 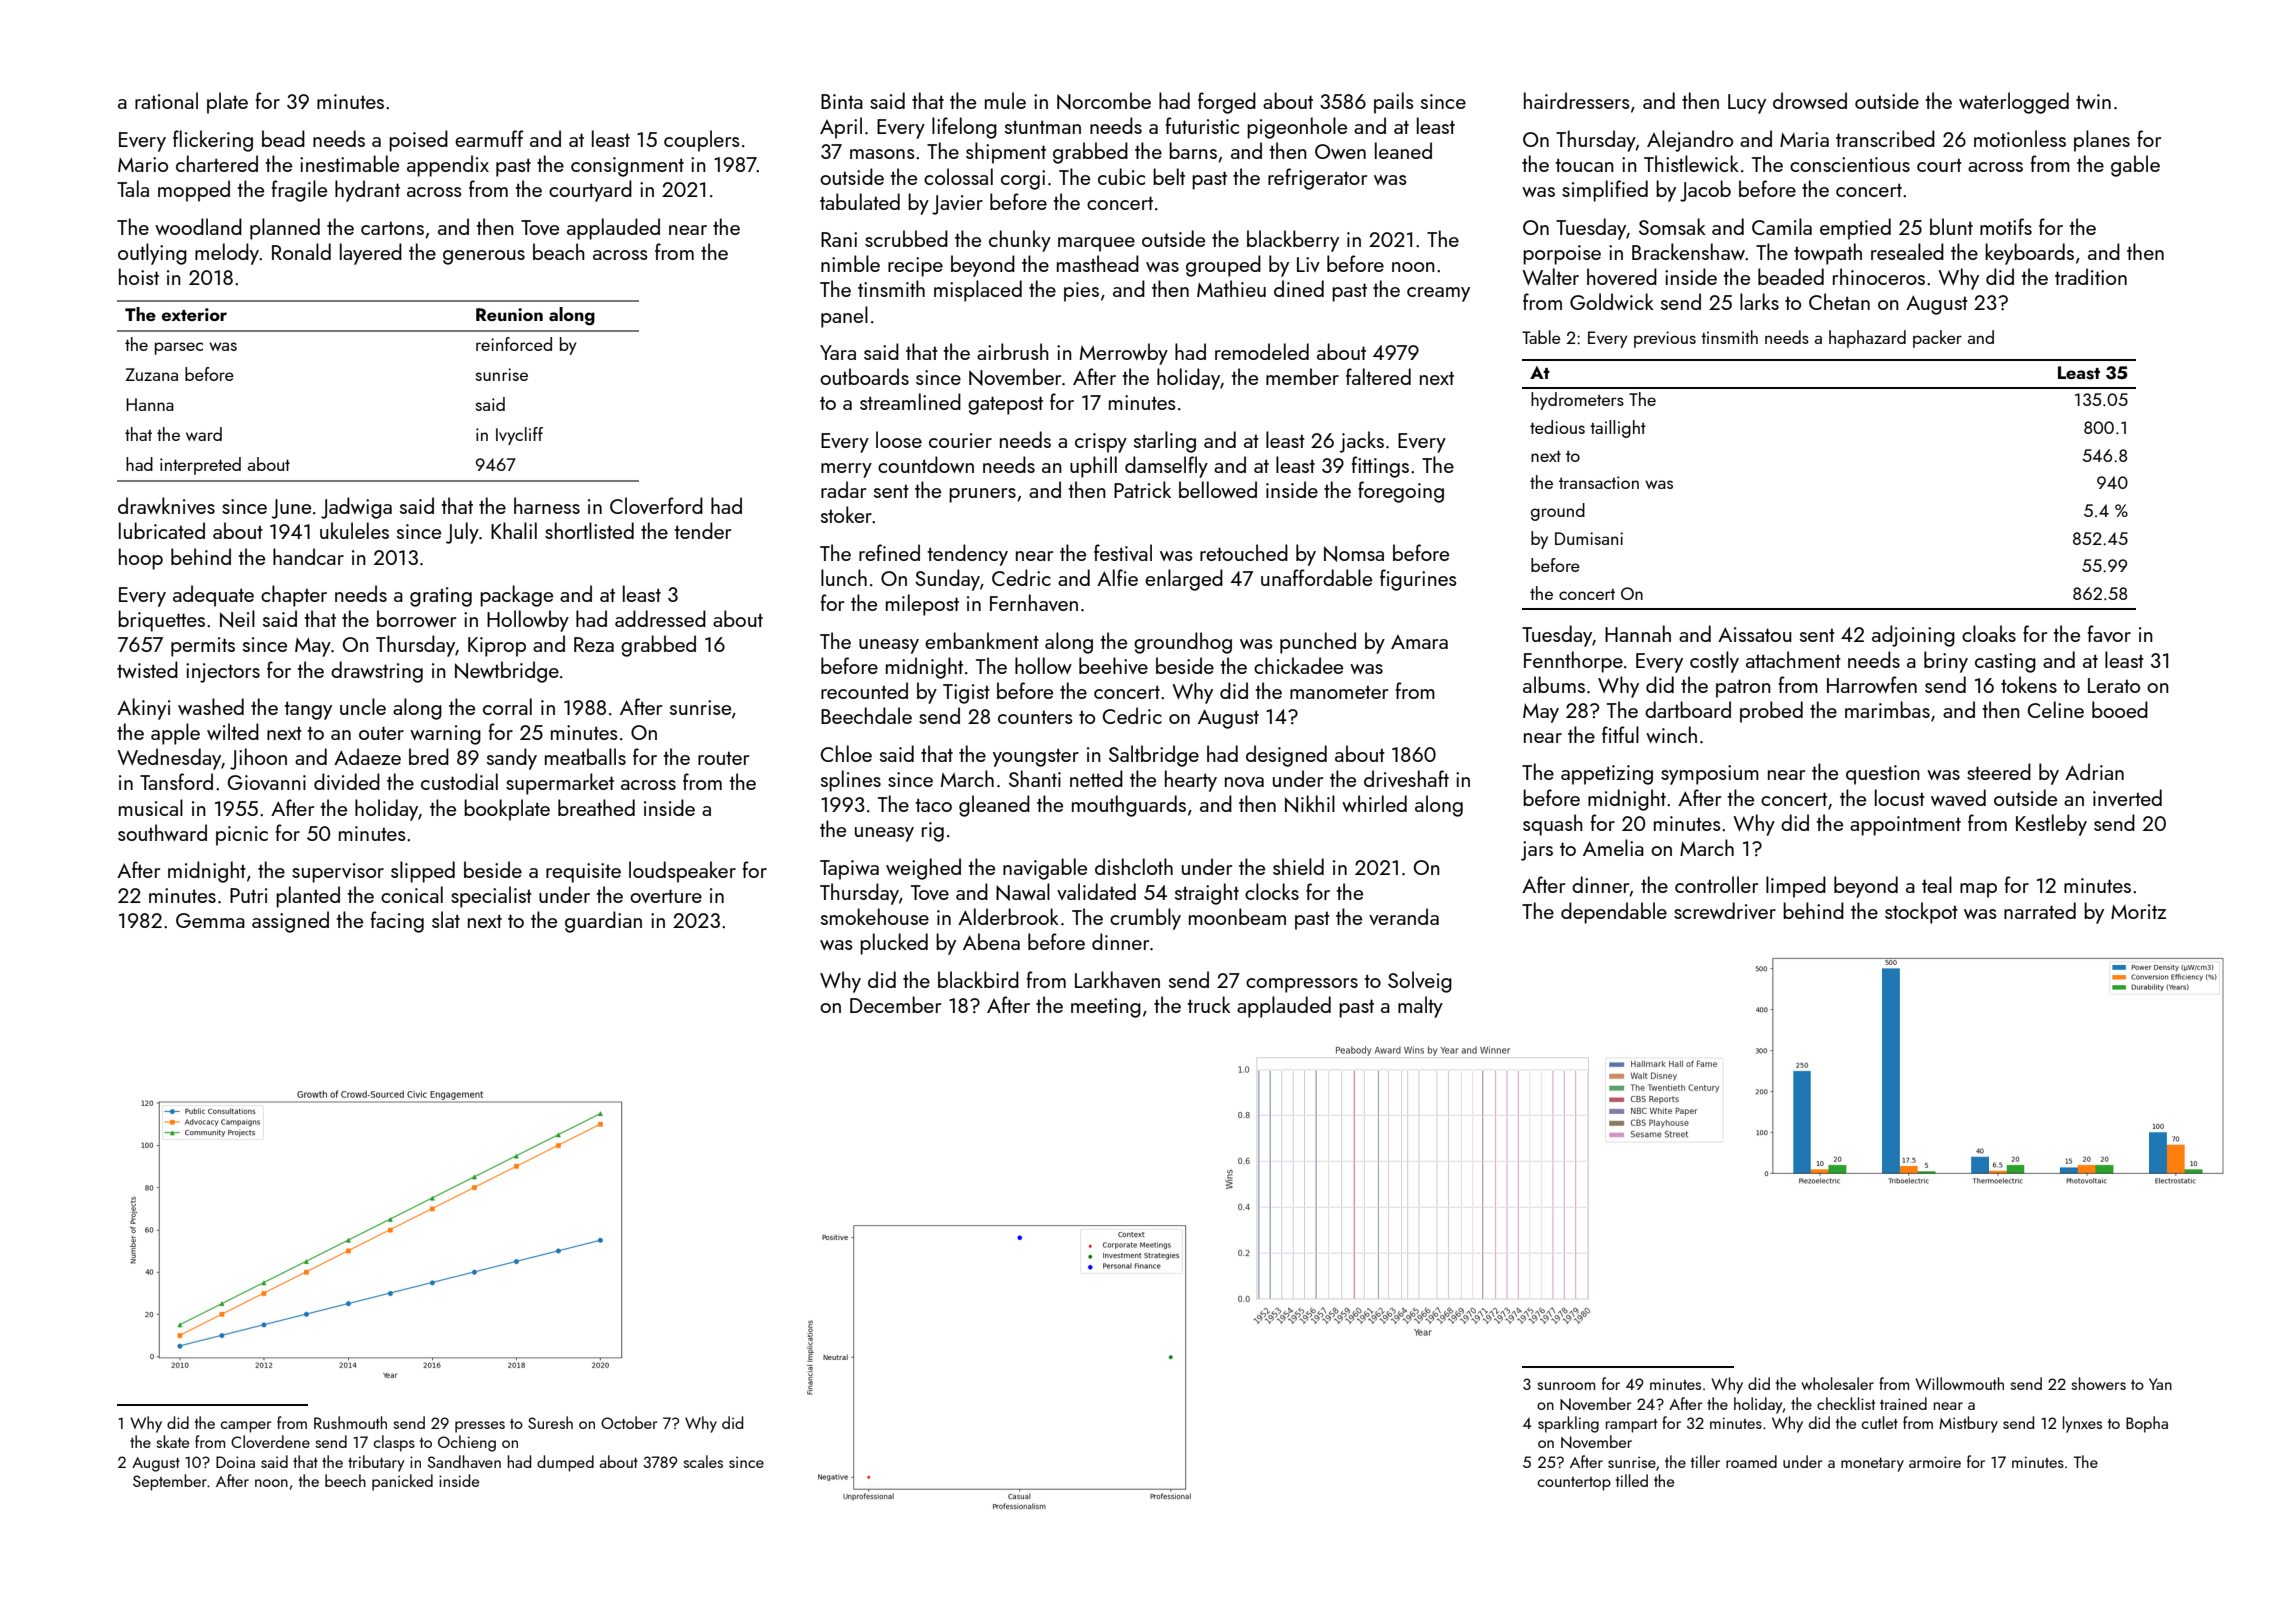 What do you see at coordinates (2138, 911) in the page?
I see `Moritz` at bounding box center [2138, 911].
